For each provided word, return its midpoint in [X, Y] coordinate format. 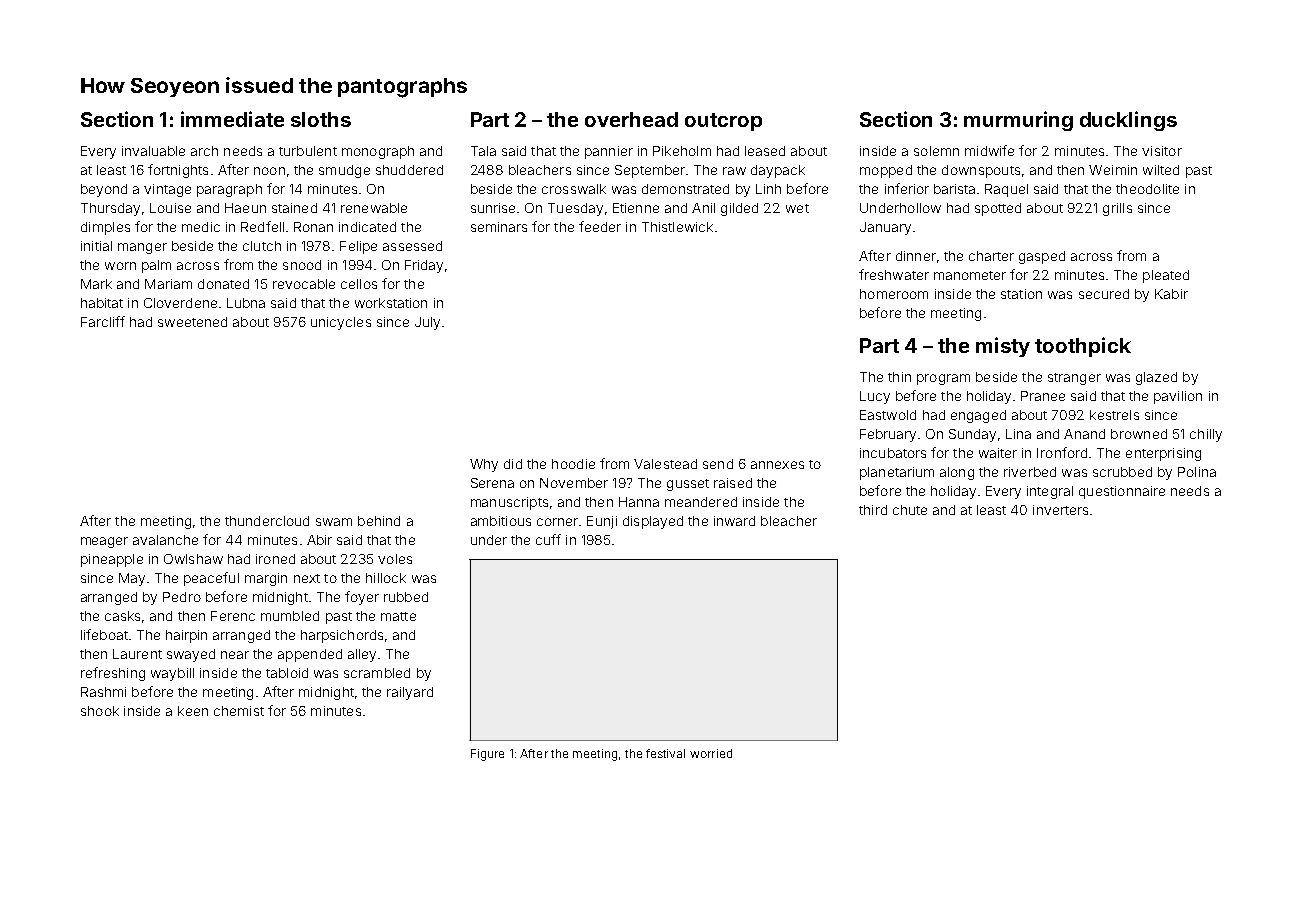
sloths [321, 119]
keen [193, 711]
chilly [1206, 435]
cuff [548, 539]
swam [334, 522]
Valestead [665, 464]
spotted [998, 209]
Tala [483, 151]
